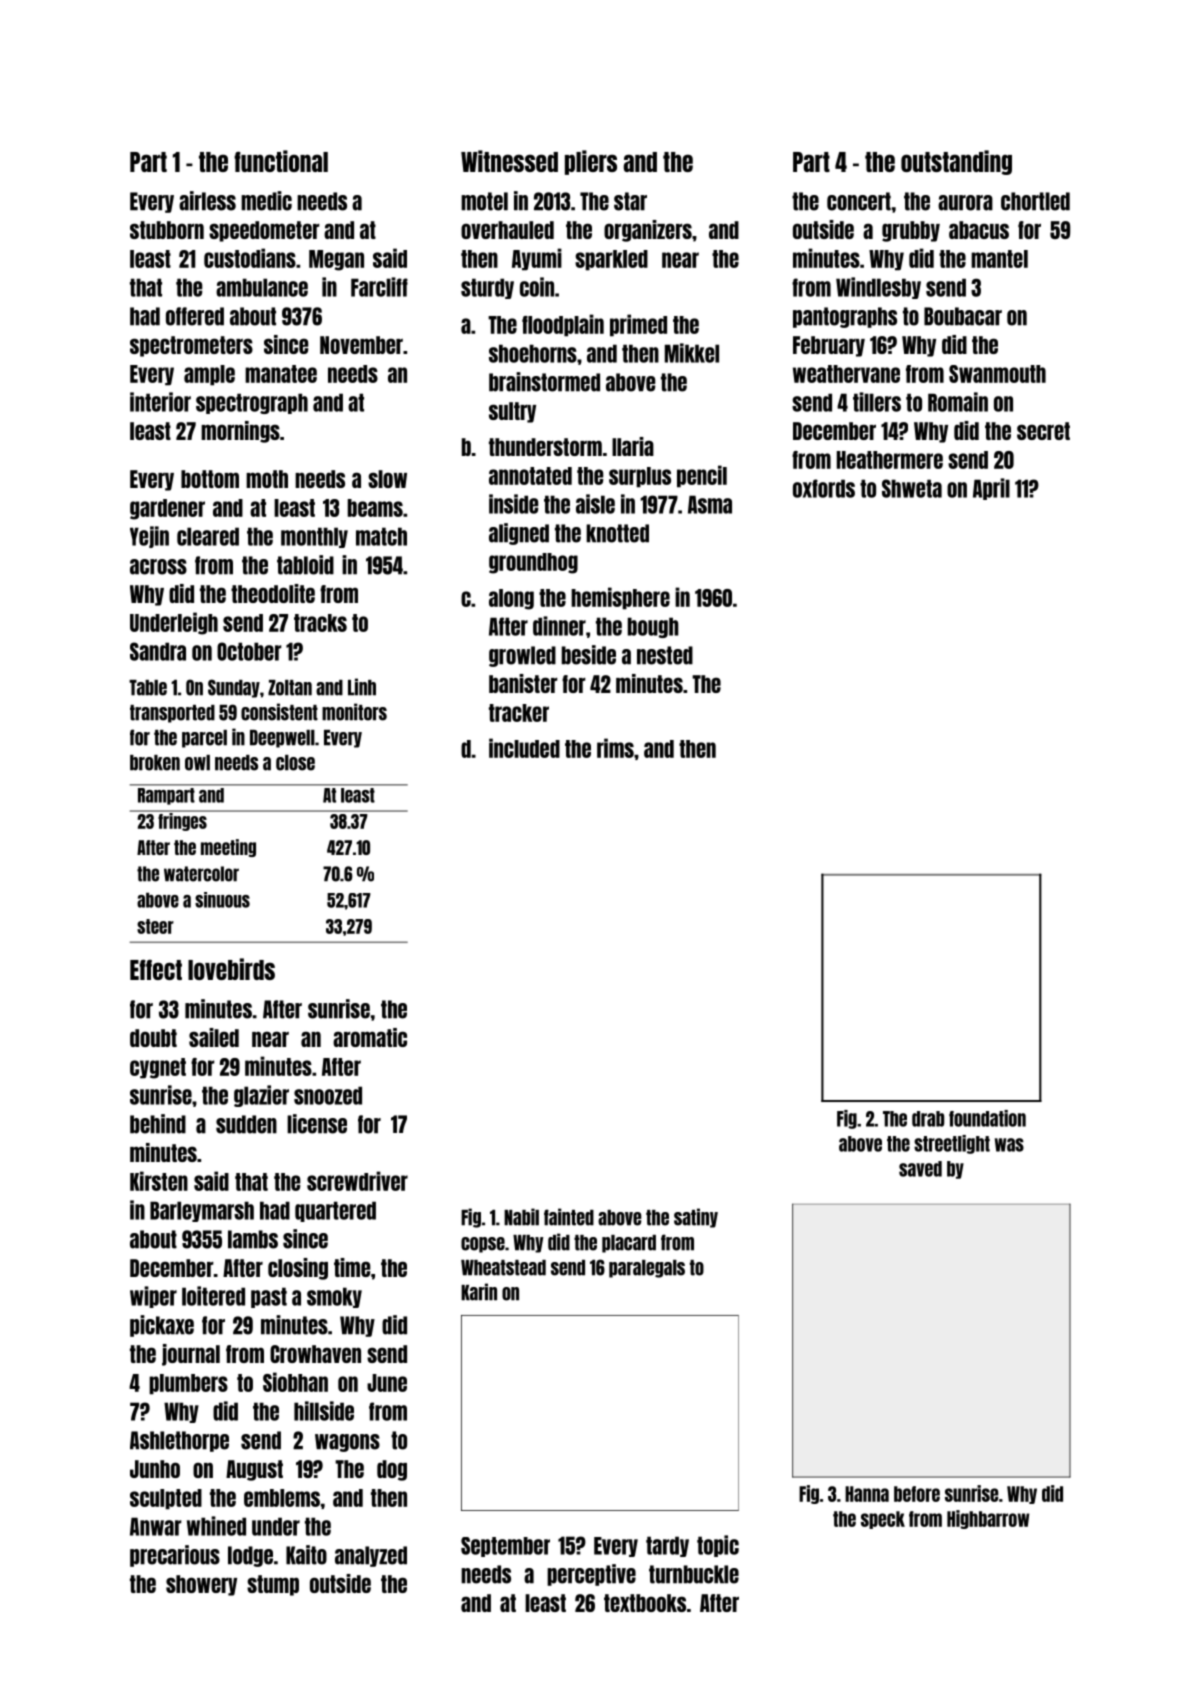 This document has width=1200, height=1698. I want to click on functional, so click(281, 161).
